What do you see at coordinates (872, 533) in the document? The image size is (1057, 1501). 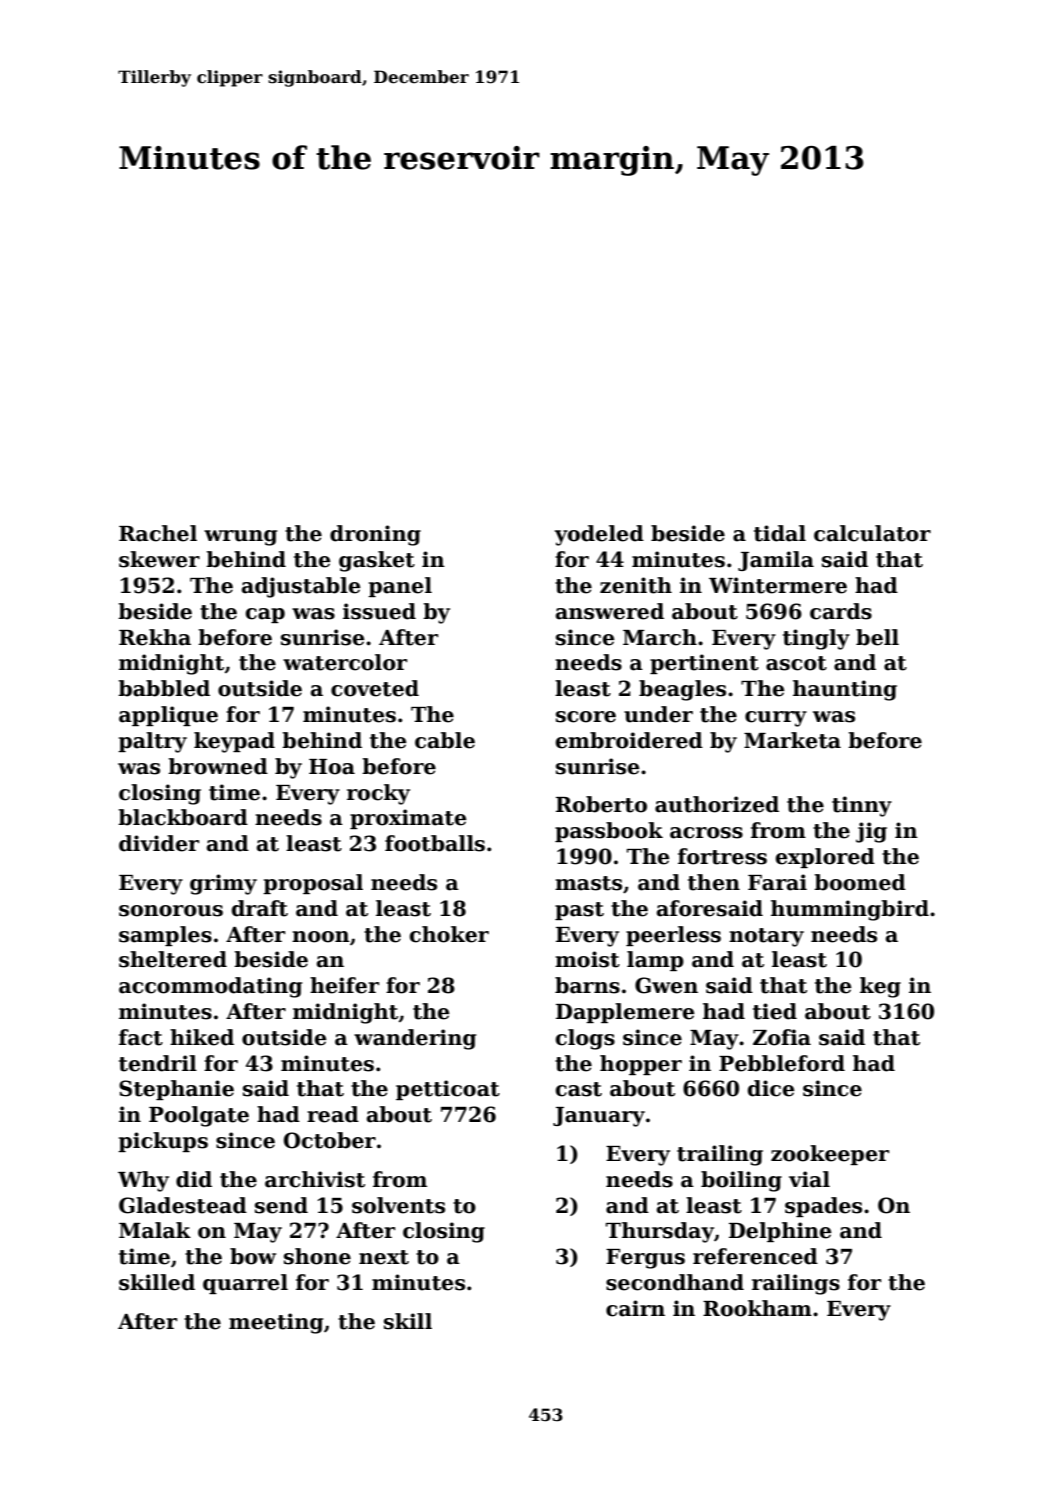 I see `calculator` at bounding box center [872, 533].
